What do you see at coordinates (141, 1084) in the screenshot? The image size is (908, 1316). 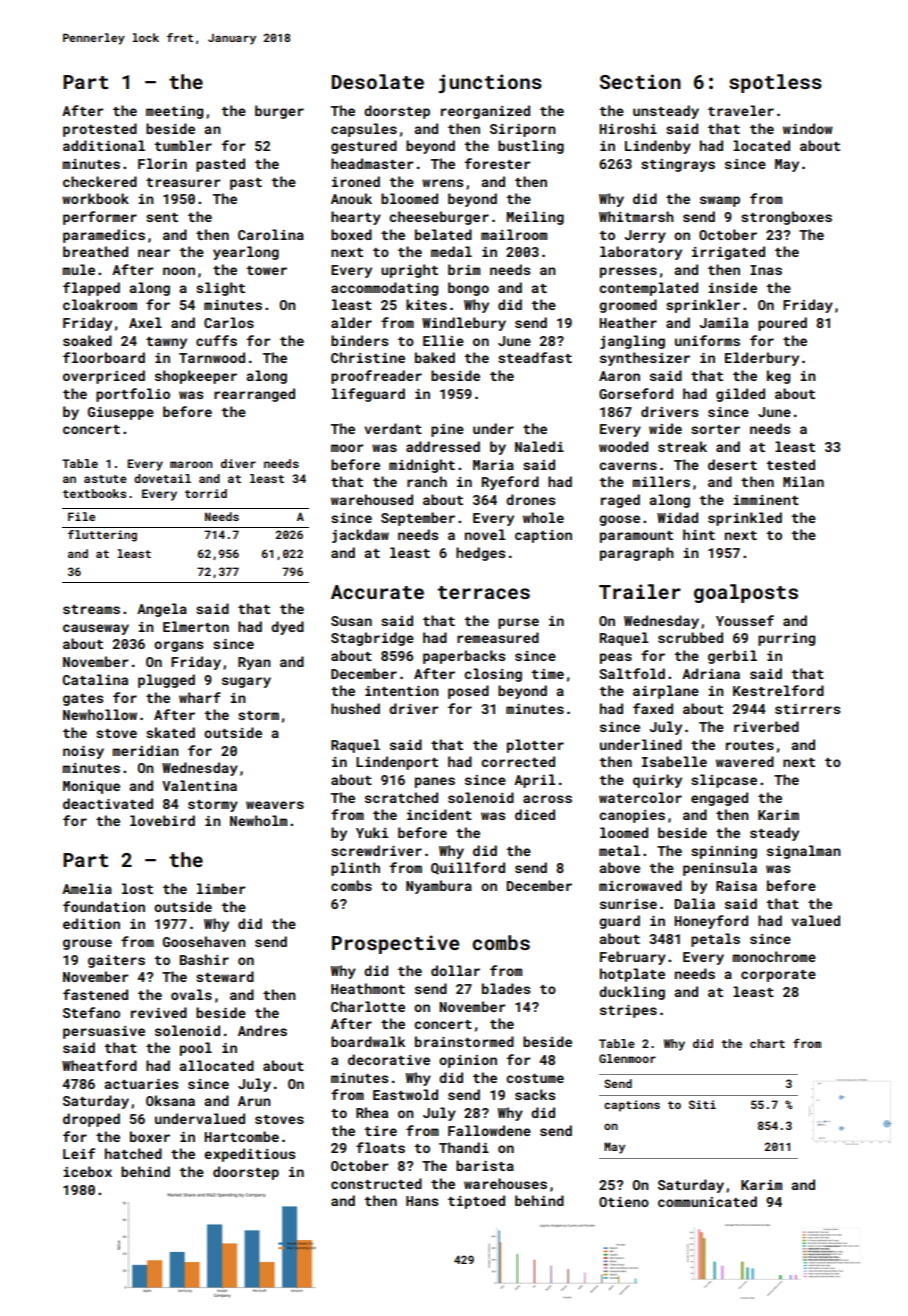 I see `actuaries` at bounding box center [141, 1084].
